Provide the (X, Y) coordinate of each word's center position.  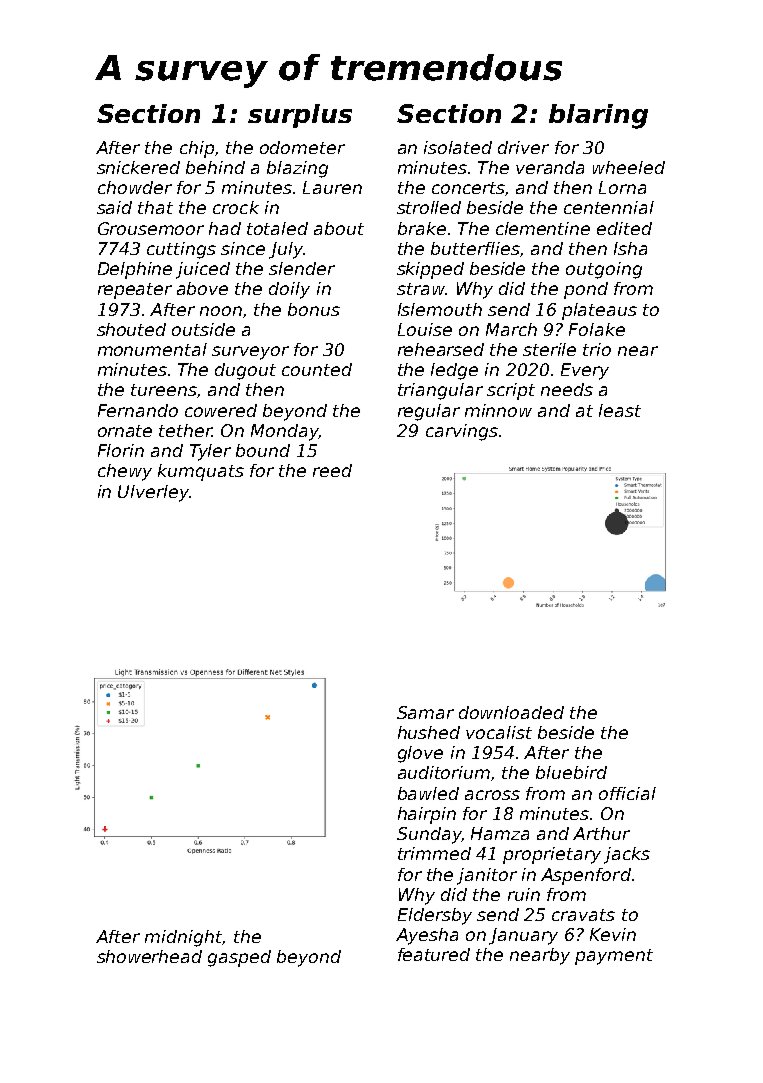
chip (197, 149)
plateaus (599, 311)
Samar (425, 712)
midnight (183, 938)
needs (567, 389)
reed (332, 470)
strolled (429, 207)
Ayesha (427, 936)
